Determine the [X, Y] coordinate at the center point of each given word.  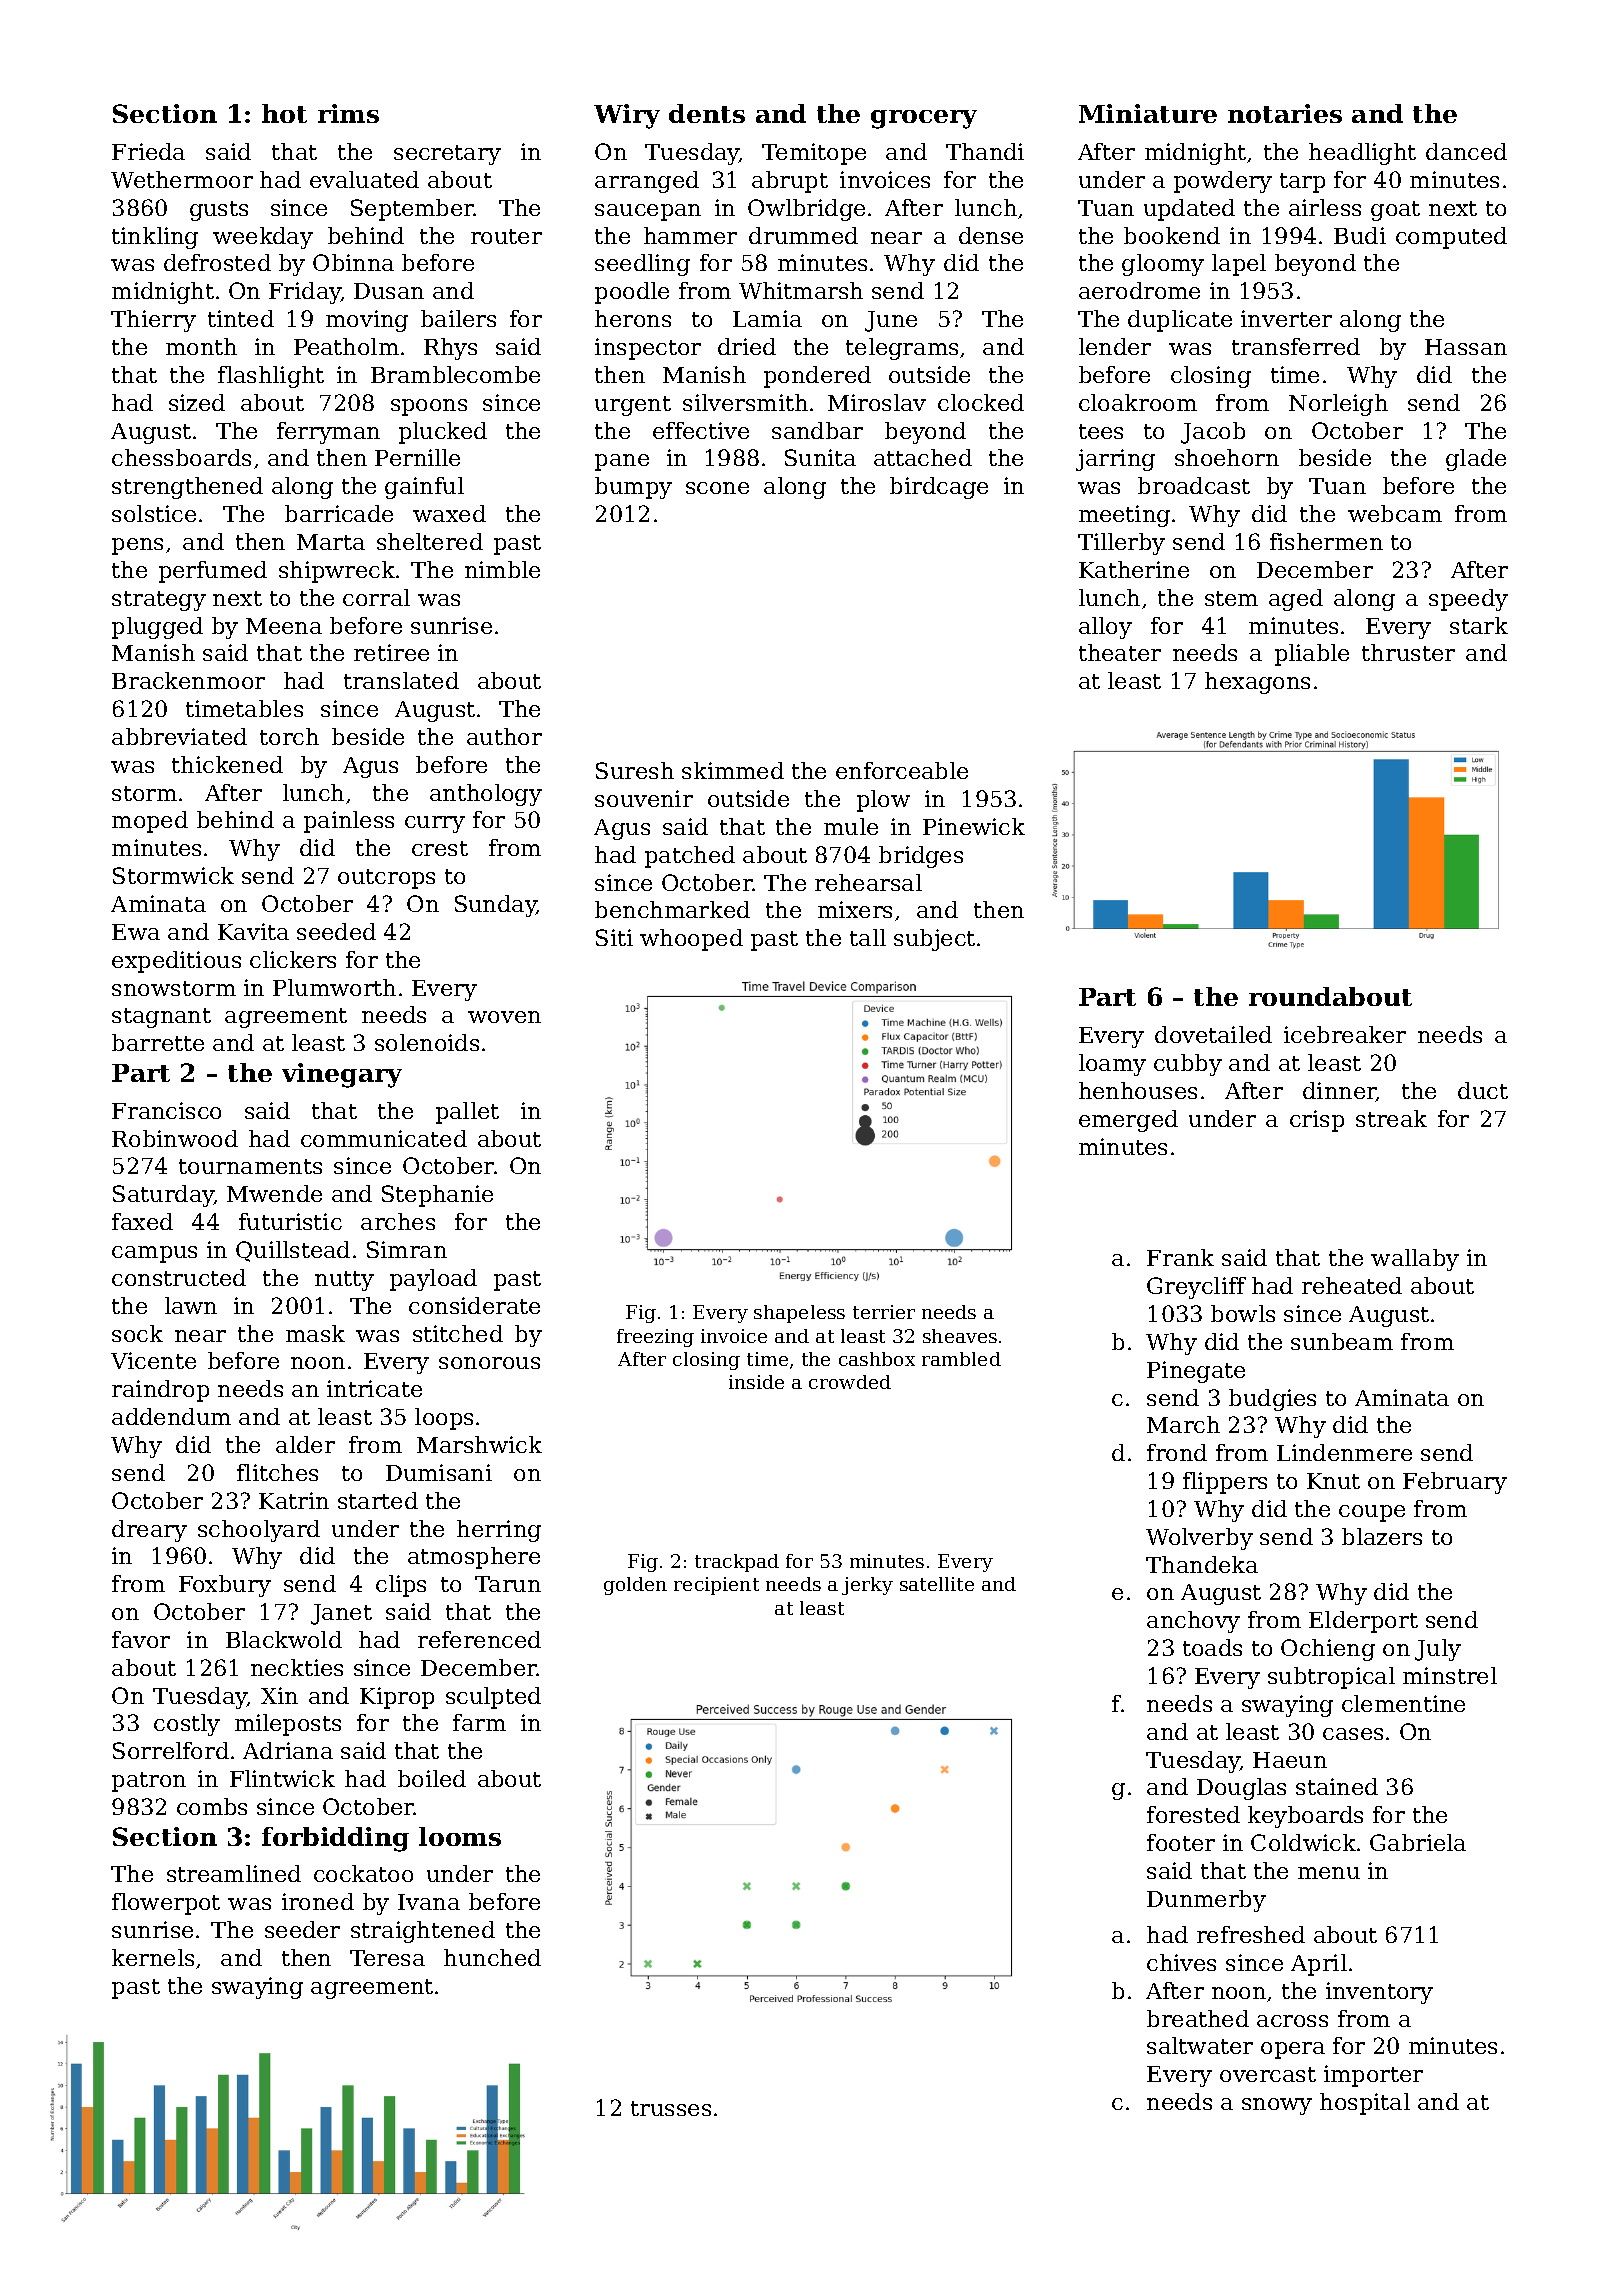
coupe [1372, 1513]
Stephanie [437, 1196]
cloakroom [1138, 402]
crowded [850, 1382]
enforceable [902, 770]
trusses [671, 2108]
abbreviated [179, 736]
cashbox [877, 1359]
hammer [690, 235]
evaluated [364, 179]
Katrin [294, 1500]
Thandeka [1202, 1564]
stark [1479, 625]
